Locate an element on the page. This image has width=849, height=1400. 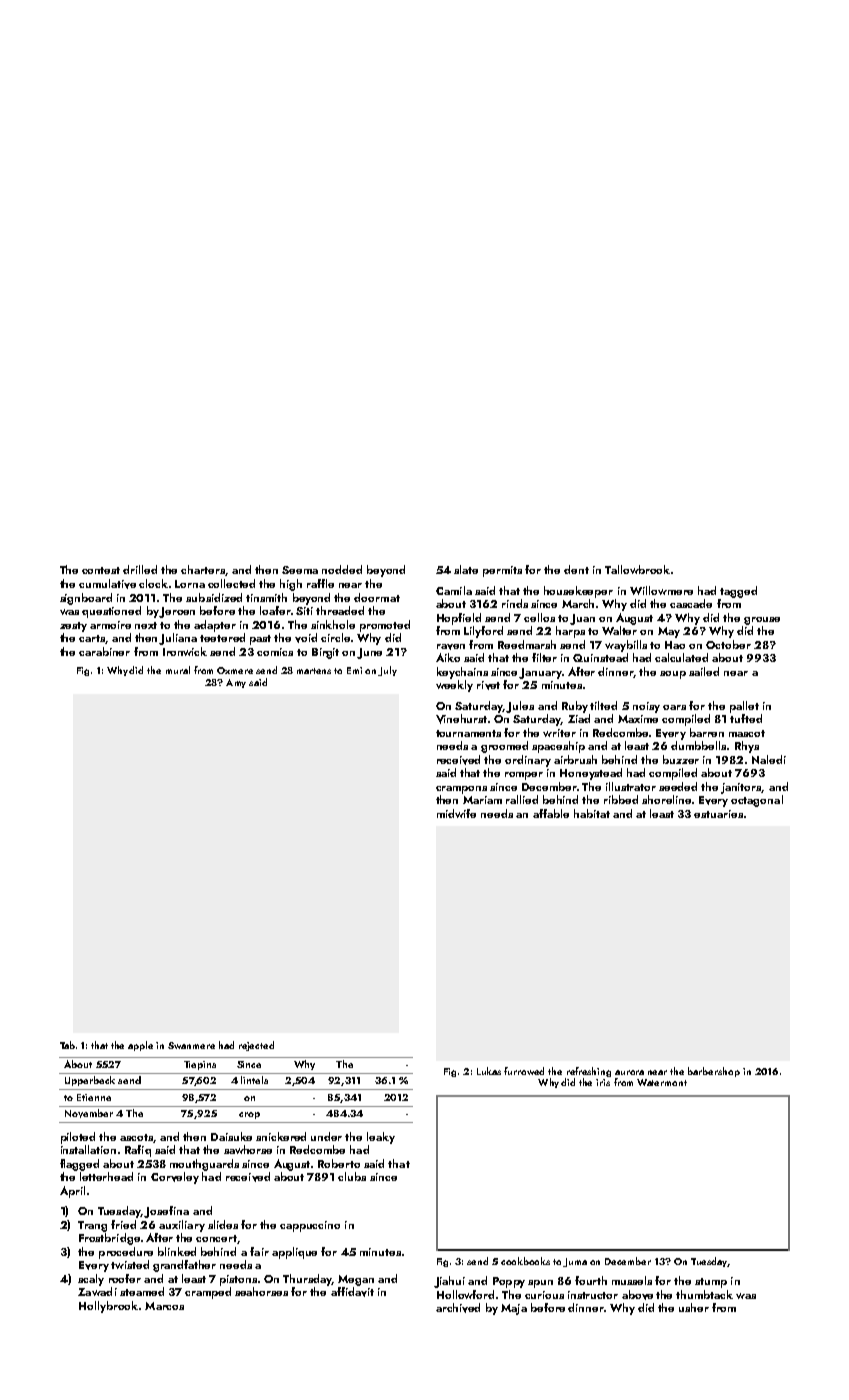
habitat is located at coordinates (592, 813).
